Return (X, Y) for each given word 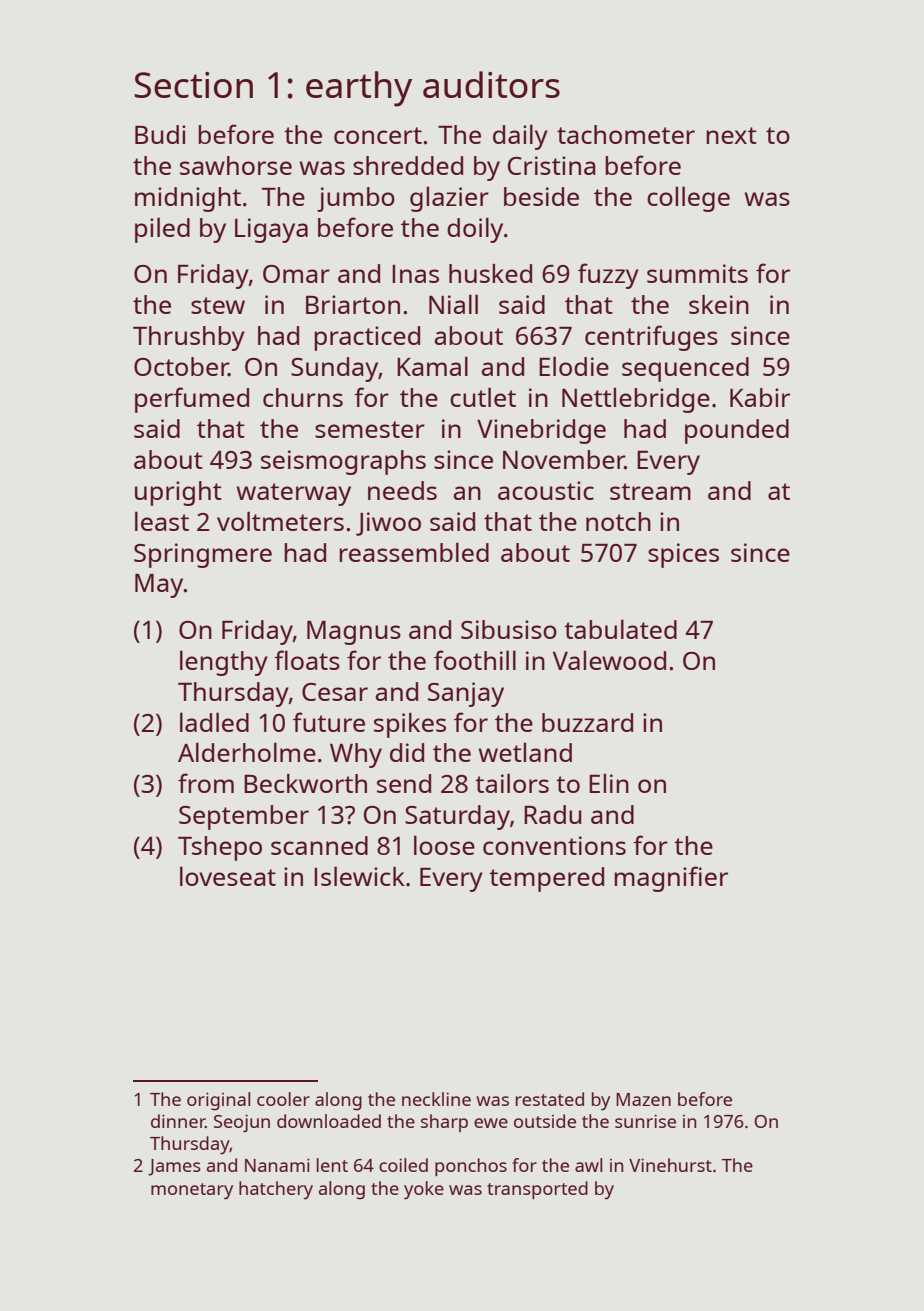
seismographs (343, 462)
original (219, 1101)
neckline (436, 1099)
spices (683, 555)
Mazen (643, 1099)
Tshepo (220, 848)
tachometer (626, 134)
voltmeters (280, 521)
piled (162, 230)
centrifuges (651, 338)
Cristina (552, 165)
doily (475, 230)
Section (193, 85)
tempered (546, 879)
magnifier (671, 879)
